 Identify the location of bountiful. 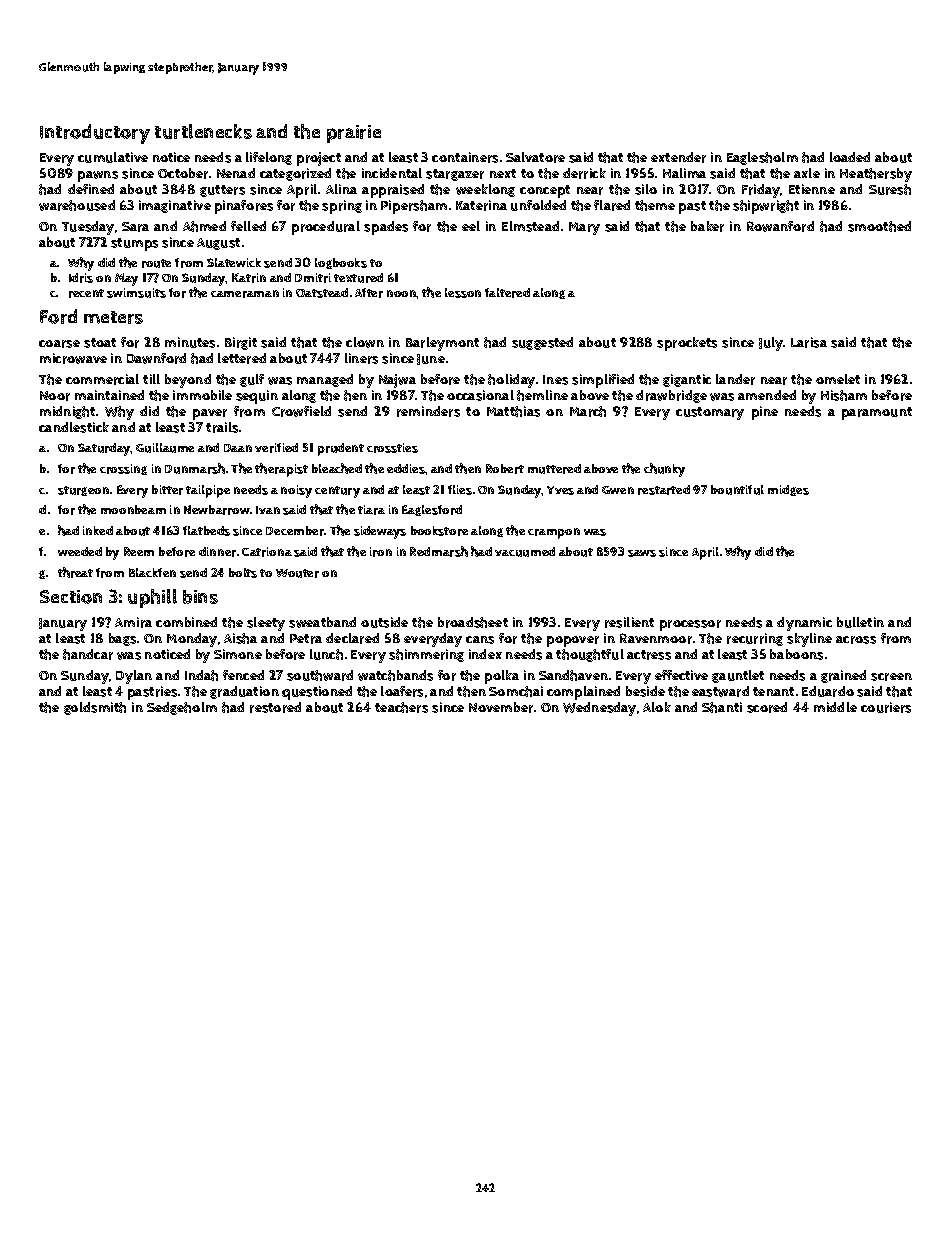
(737, 490).
